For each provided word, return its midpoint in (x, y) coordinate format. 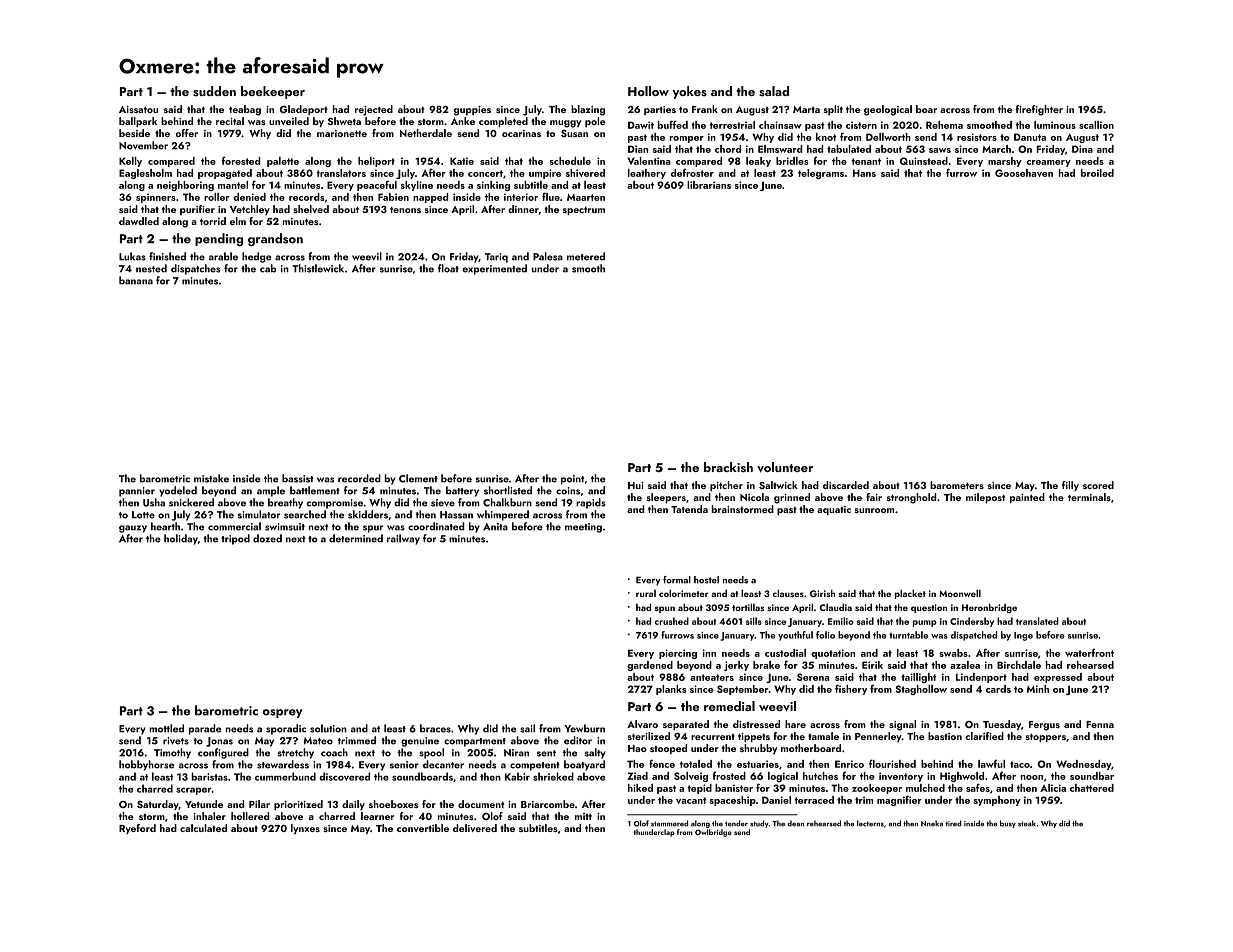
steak (1027, 823)
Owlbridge (713, 833)
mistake (211, 478)
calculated (203, 828)
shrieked (553, 776)
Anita (495, 527)
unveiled (289, 121)
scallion (1096, 125)
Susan (574, 133)
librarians (709, 185)
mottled (167, 728)
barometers (957, 485)
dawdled (139, 221)
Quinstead (924, 161)
